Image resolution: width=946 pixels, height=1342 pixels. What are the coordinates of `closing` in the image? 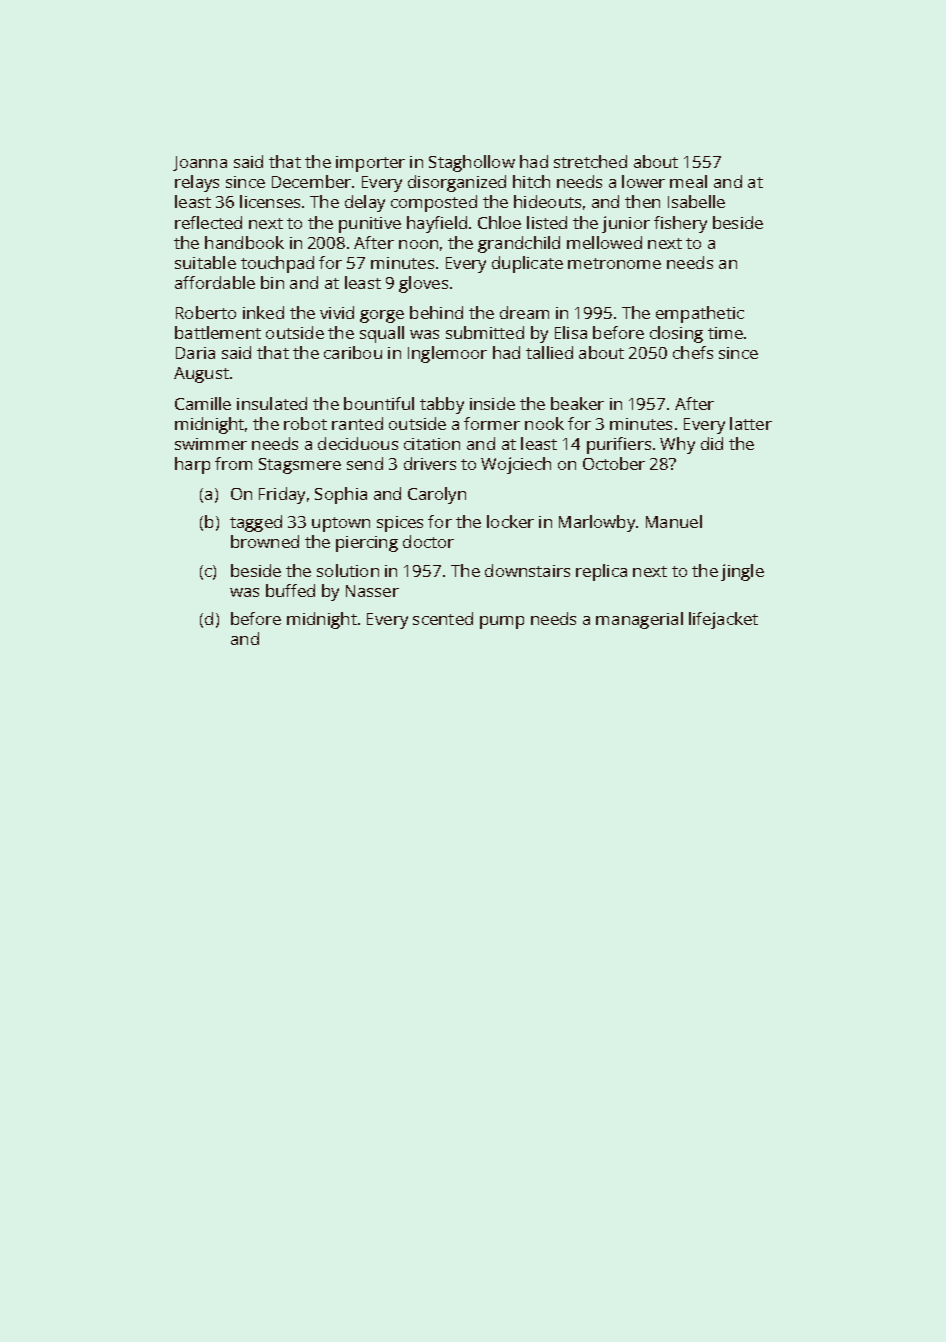 It's located at (676, 334).
